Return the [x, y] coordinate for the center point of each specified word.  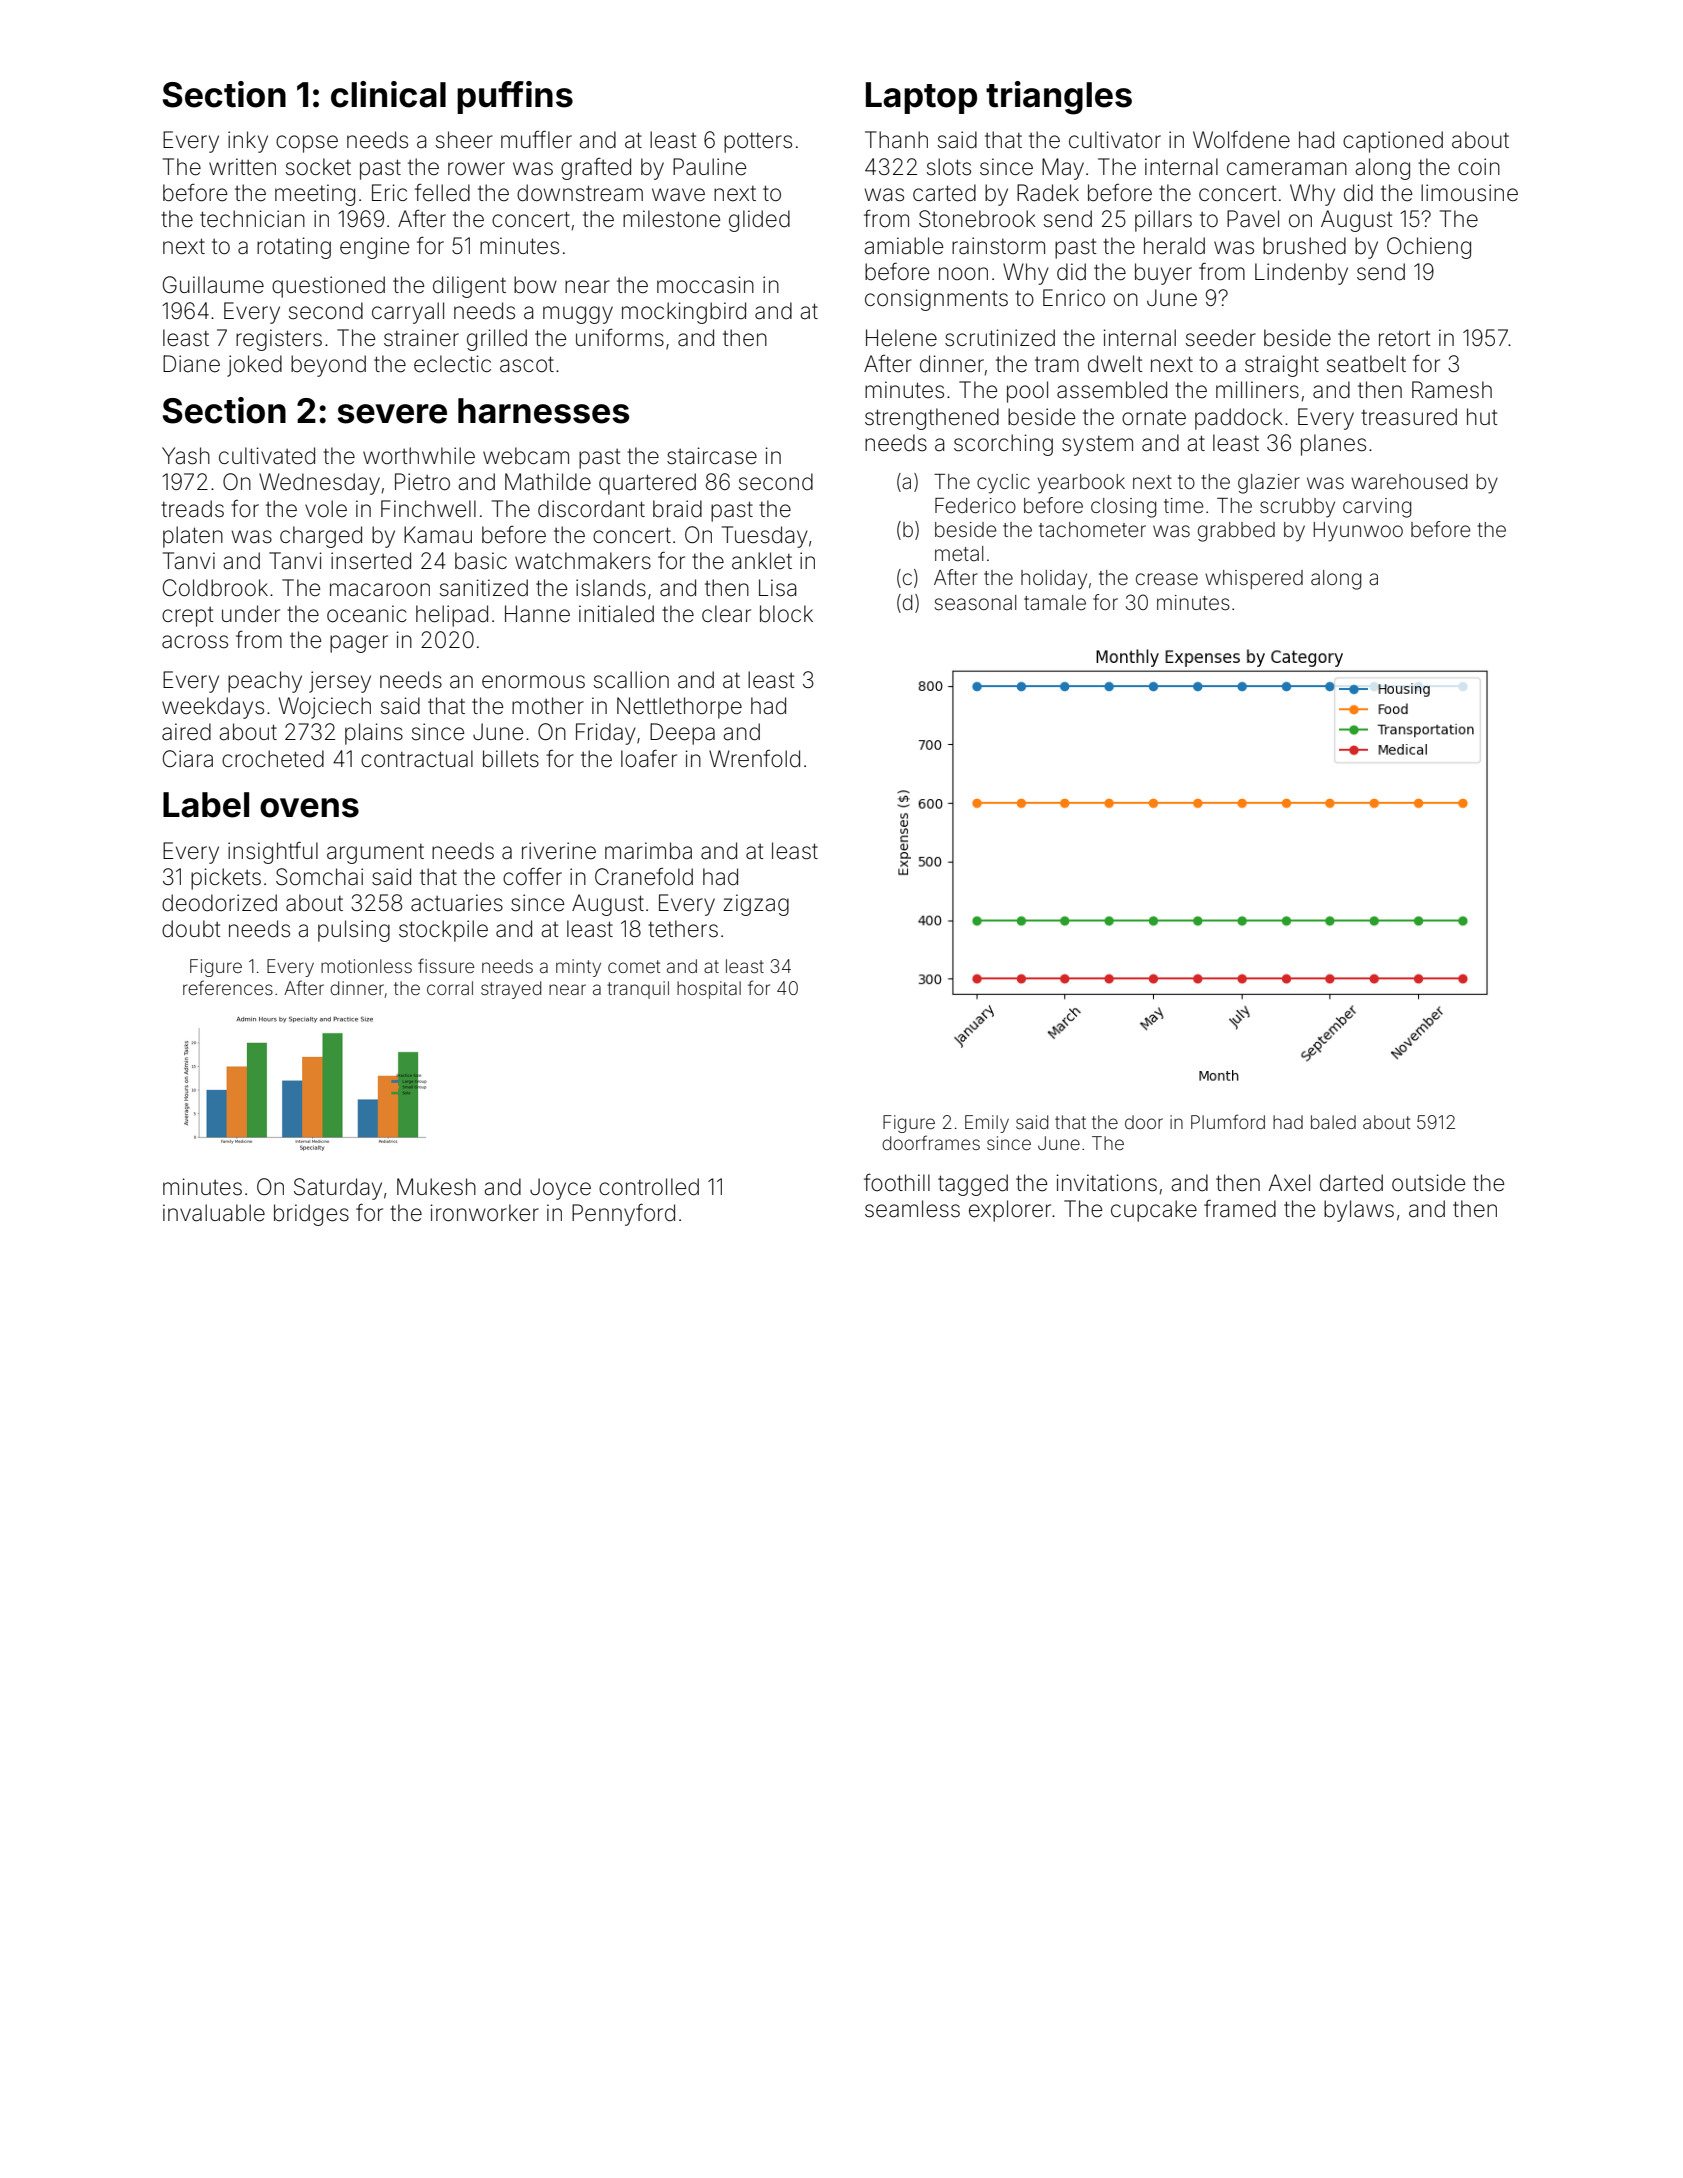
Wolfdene [1241, 140]
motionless [366, 966]
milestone [671, 219]
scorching [1003, 445]
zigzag [756, 905]
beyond [328, 366]
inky [248, 142]
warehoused [1409, 482]
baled [1333, 1122]
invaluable [214, 1213]
